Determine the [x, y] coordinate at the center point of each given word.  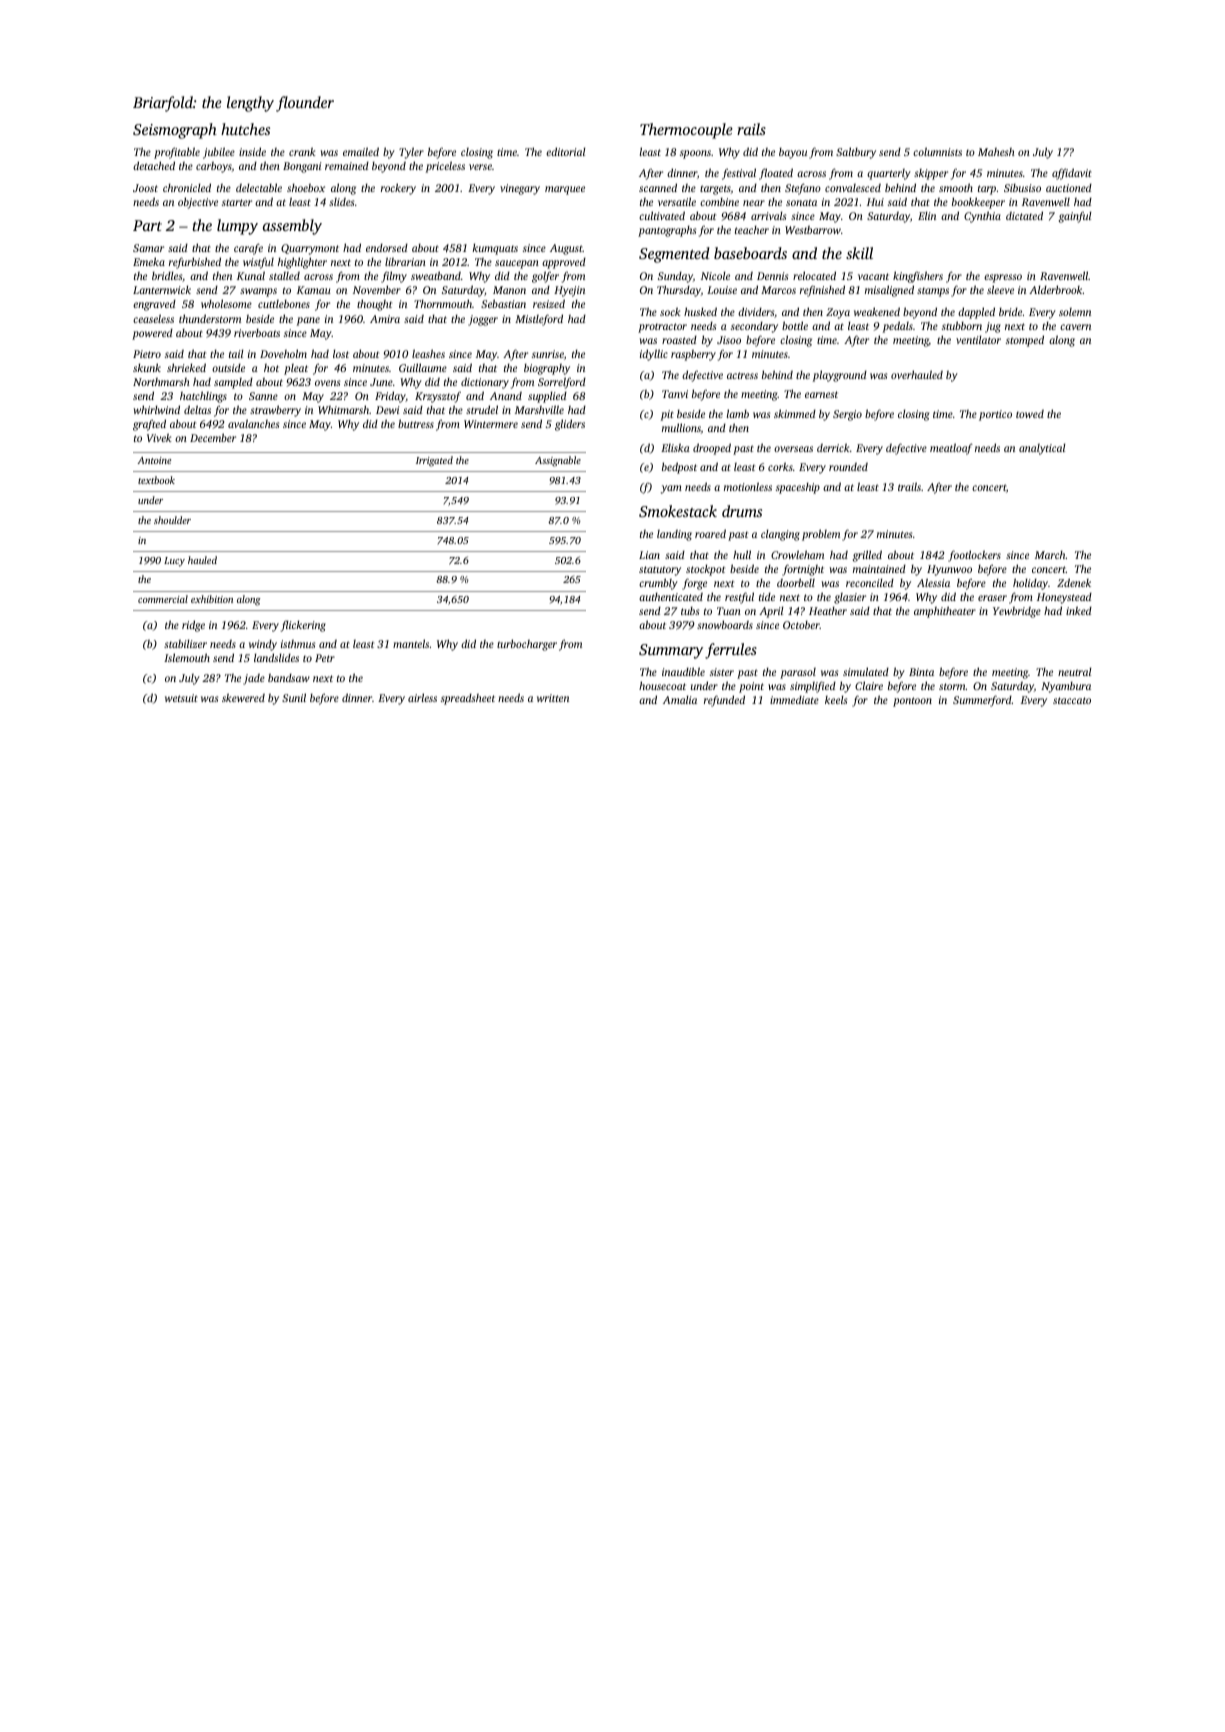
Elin [927, 215]
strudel [482, 409]
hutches [245, 129]
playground [839, 376]
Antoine [154, 460]
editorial [566, 151]
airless [422, 697]
